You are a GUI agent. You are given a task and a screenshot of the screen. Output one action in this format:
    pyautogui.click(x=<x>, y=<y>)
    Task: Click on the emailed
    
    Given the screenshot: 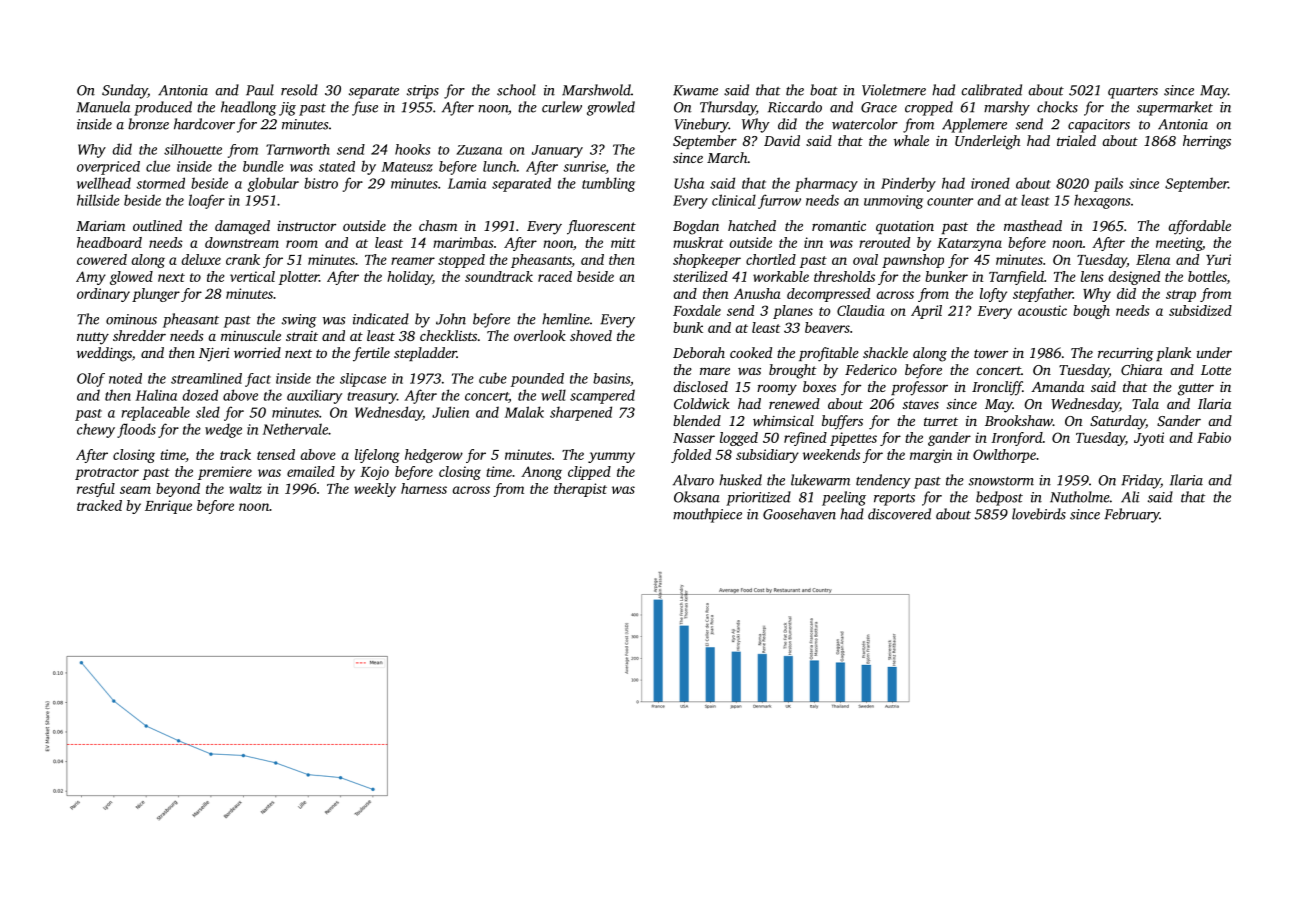 What is the action you would take?
    pyautogui.click(x=311, y=471)
